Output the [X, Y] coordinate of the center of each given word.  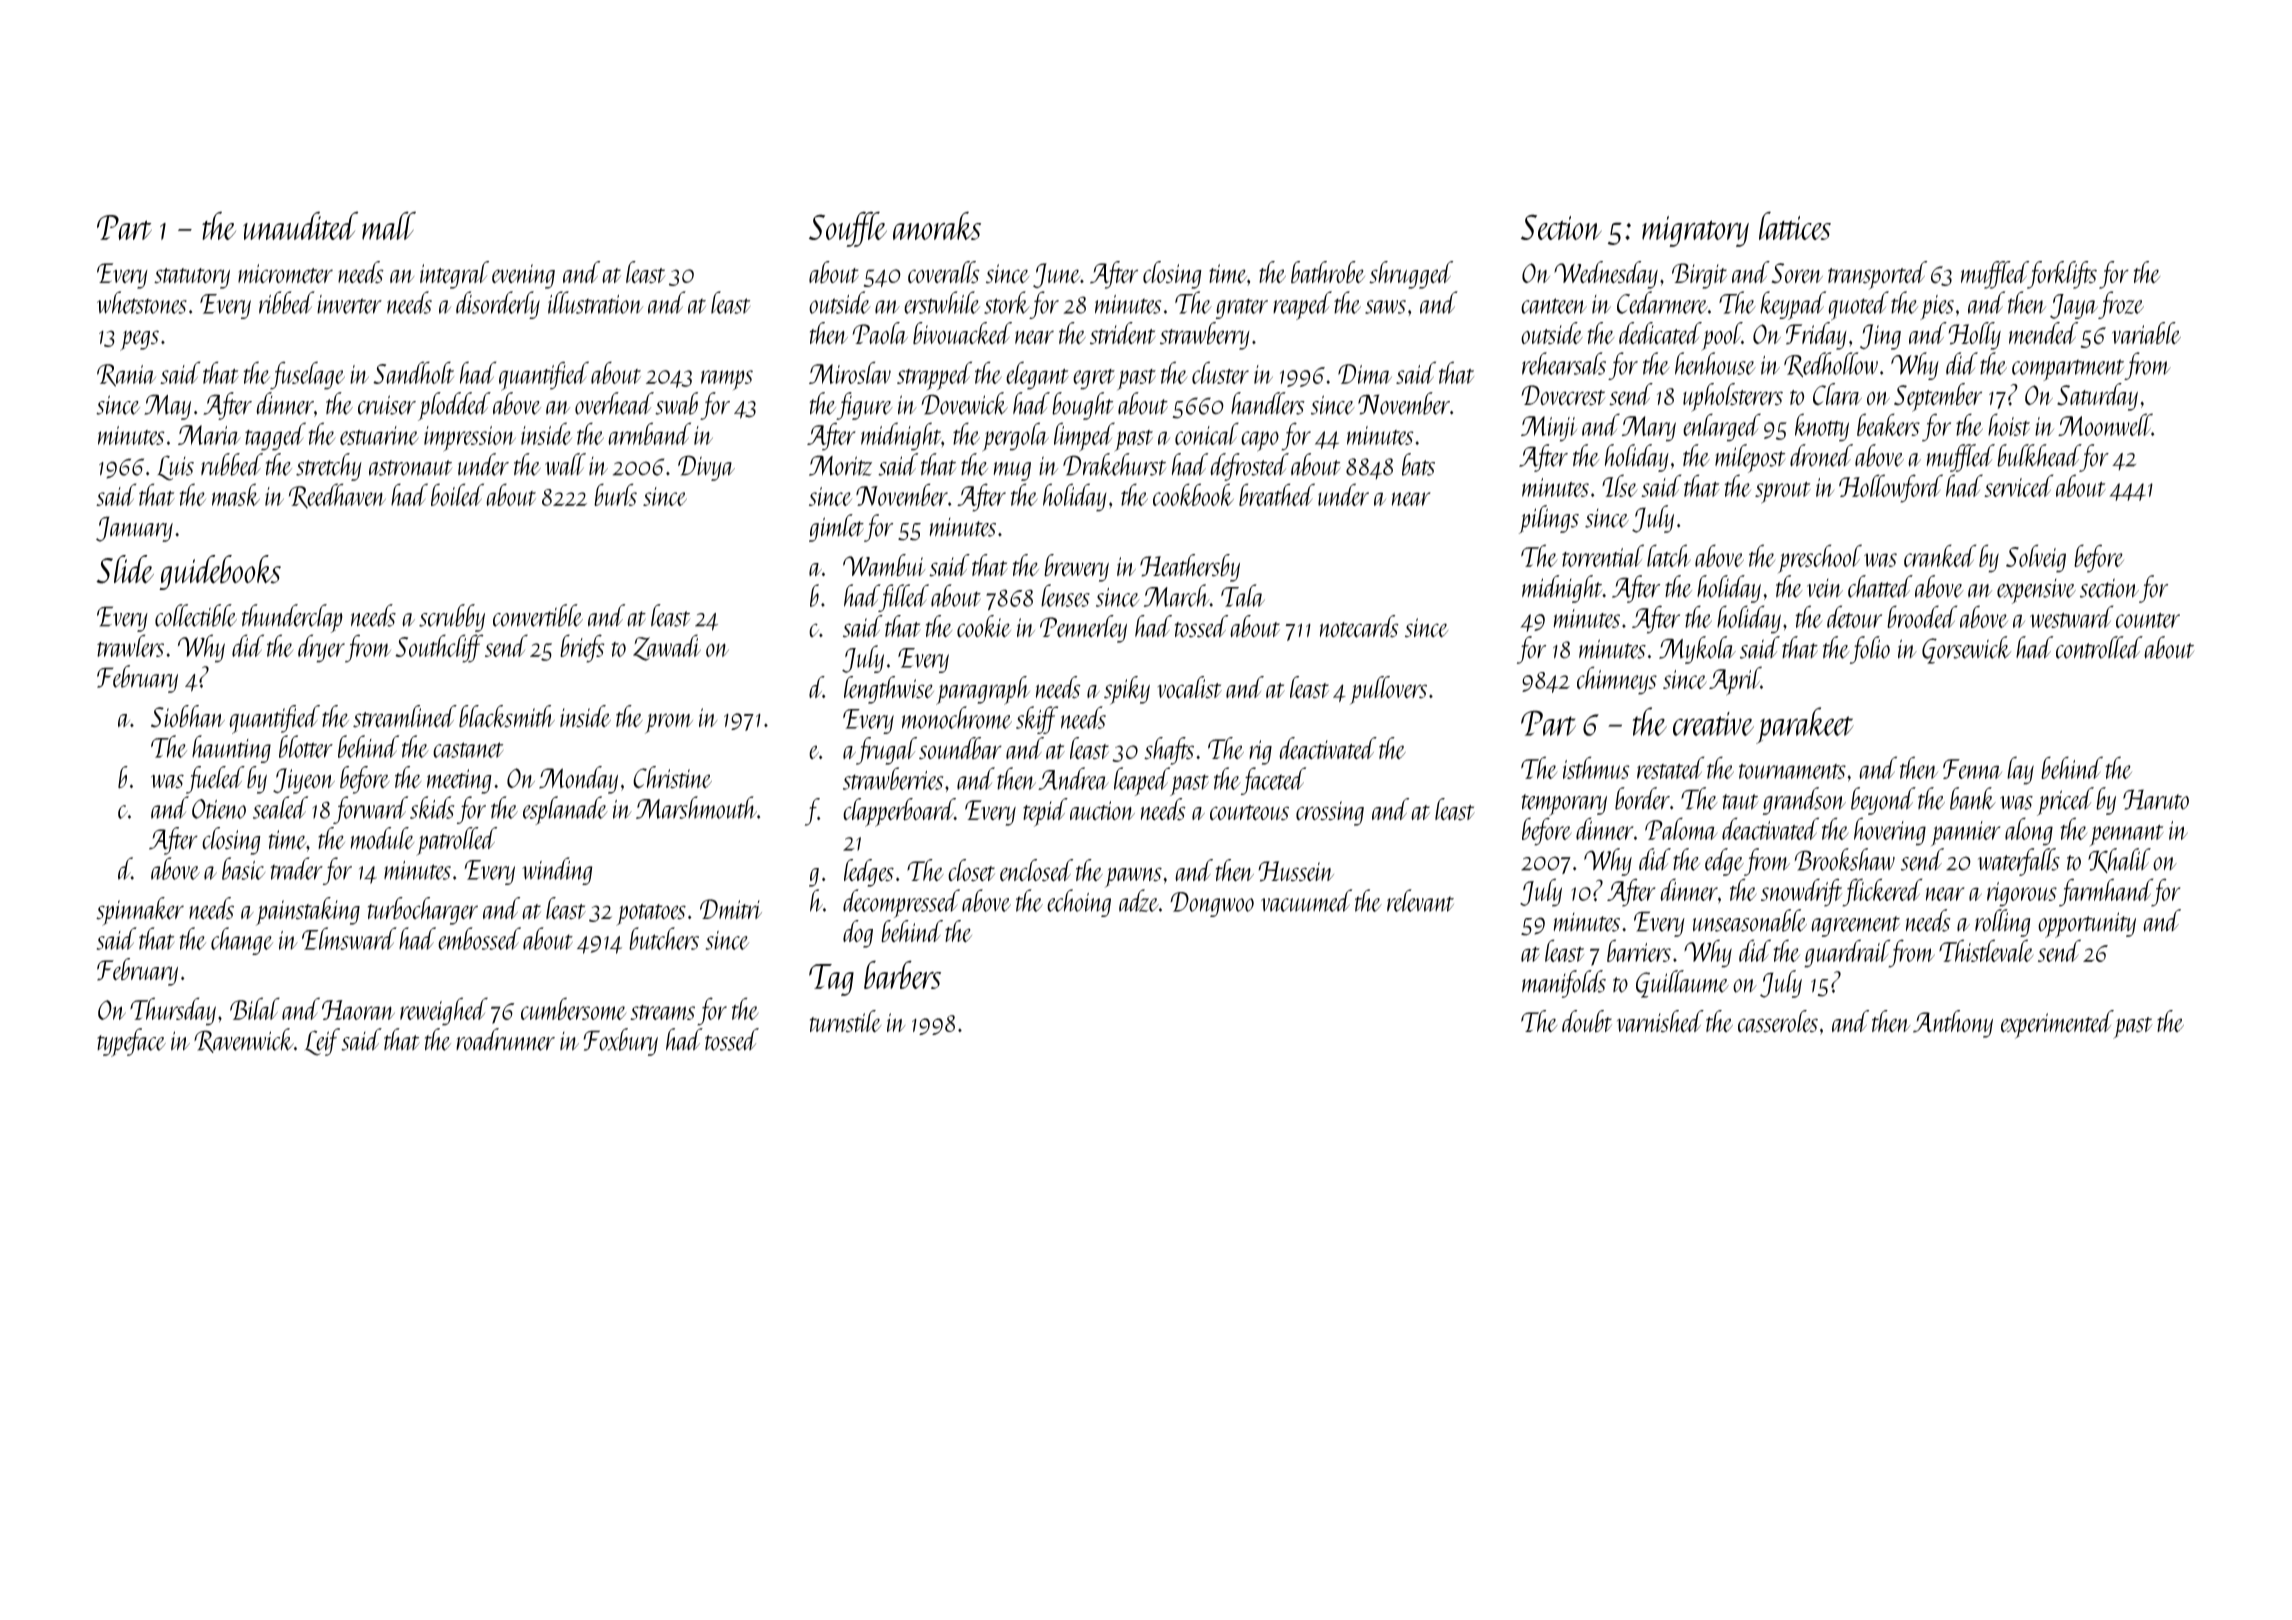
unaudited [300, 225]
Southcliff [439, 648]
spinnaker [140, 911]
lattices [1795, 225]
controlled [2099, 647]
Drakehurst [1115, 464]
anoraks [937, 225]
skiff [1037, 720]
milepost [1750, 458]
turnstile [845, 1021]
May [167, 407]
